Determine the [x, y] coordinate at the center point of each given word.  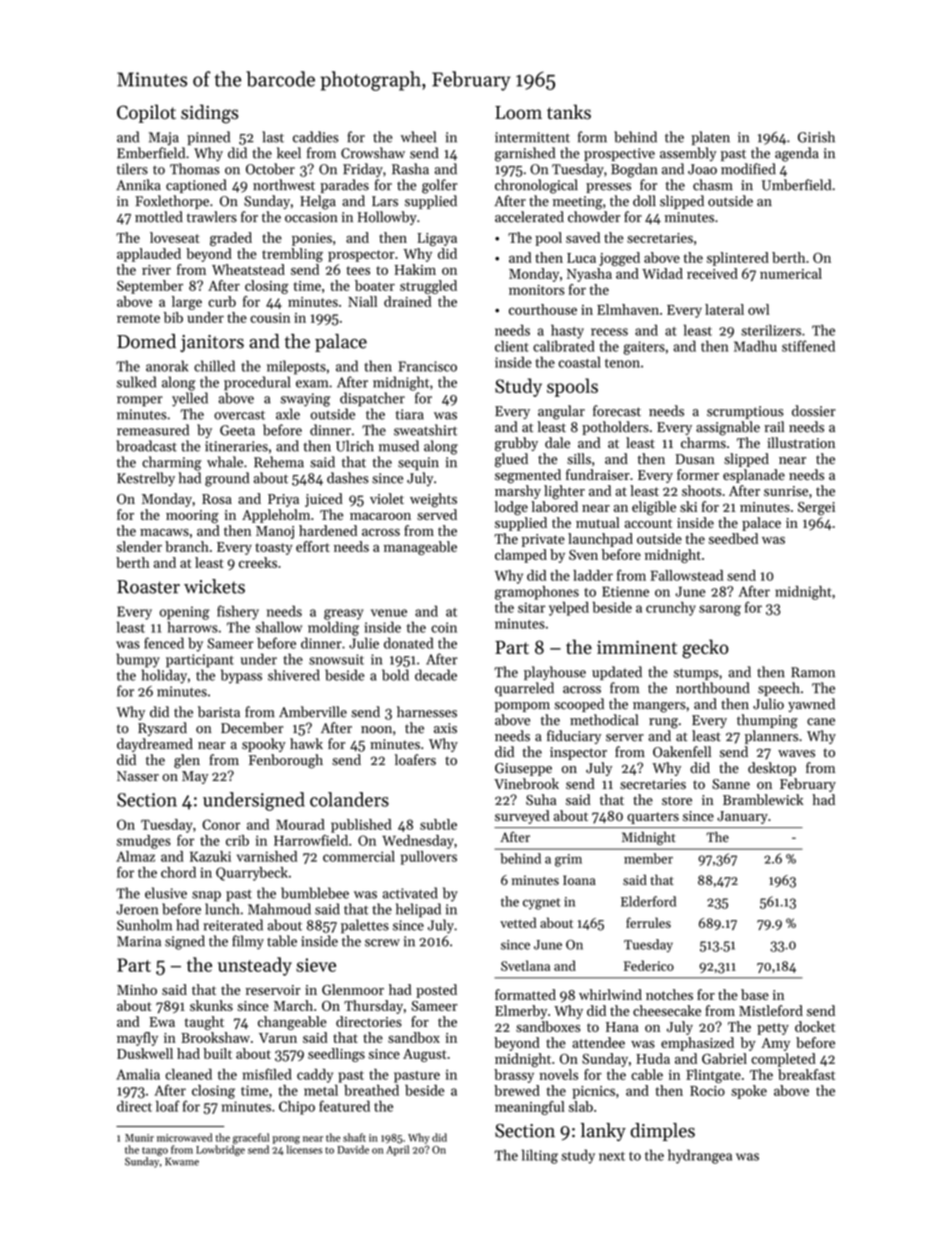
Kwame [182, 1162]
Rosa [217, 499]
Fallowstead [686, 575]
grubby [516, 444]
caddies [316, 137]
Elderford [648, 901]
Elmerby [521, 1012]
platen [710, 138]
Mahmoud [279, 909]
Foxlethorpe [172, 202]
